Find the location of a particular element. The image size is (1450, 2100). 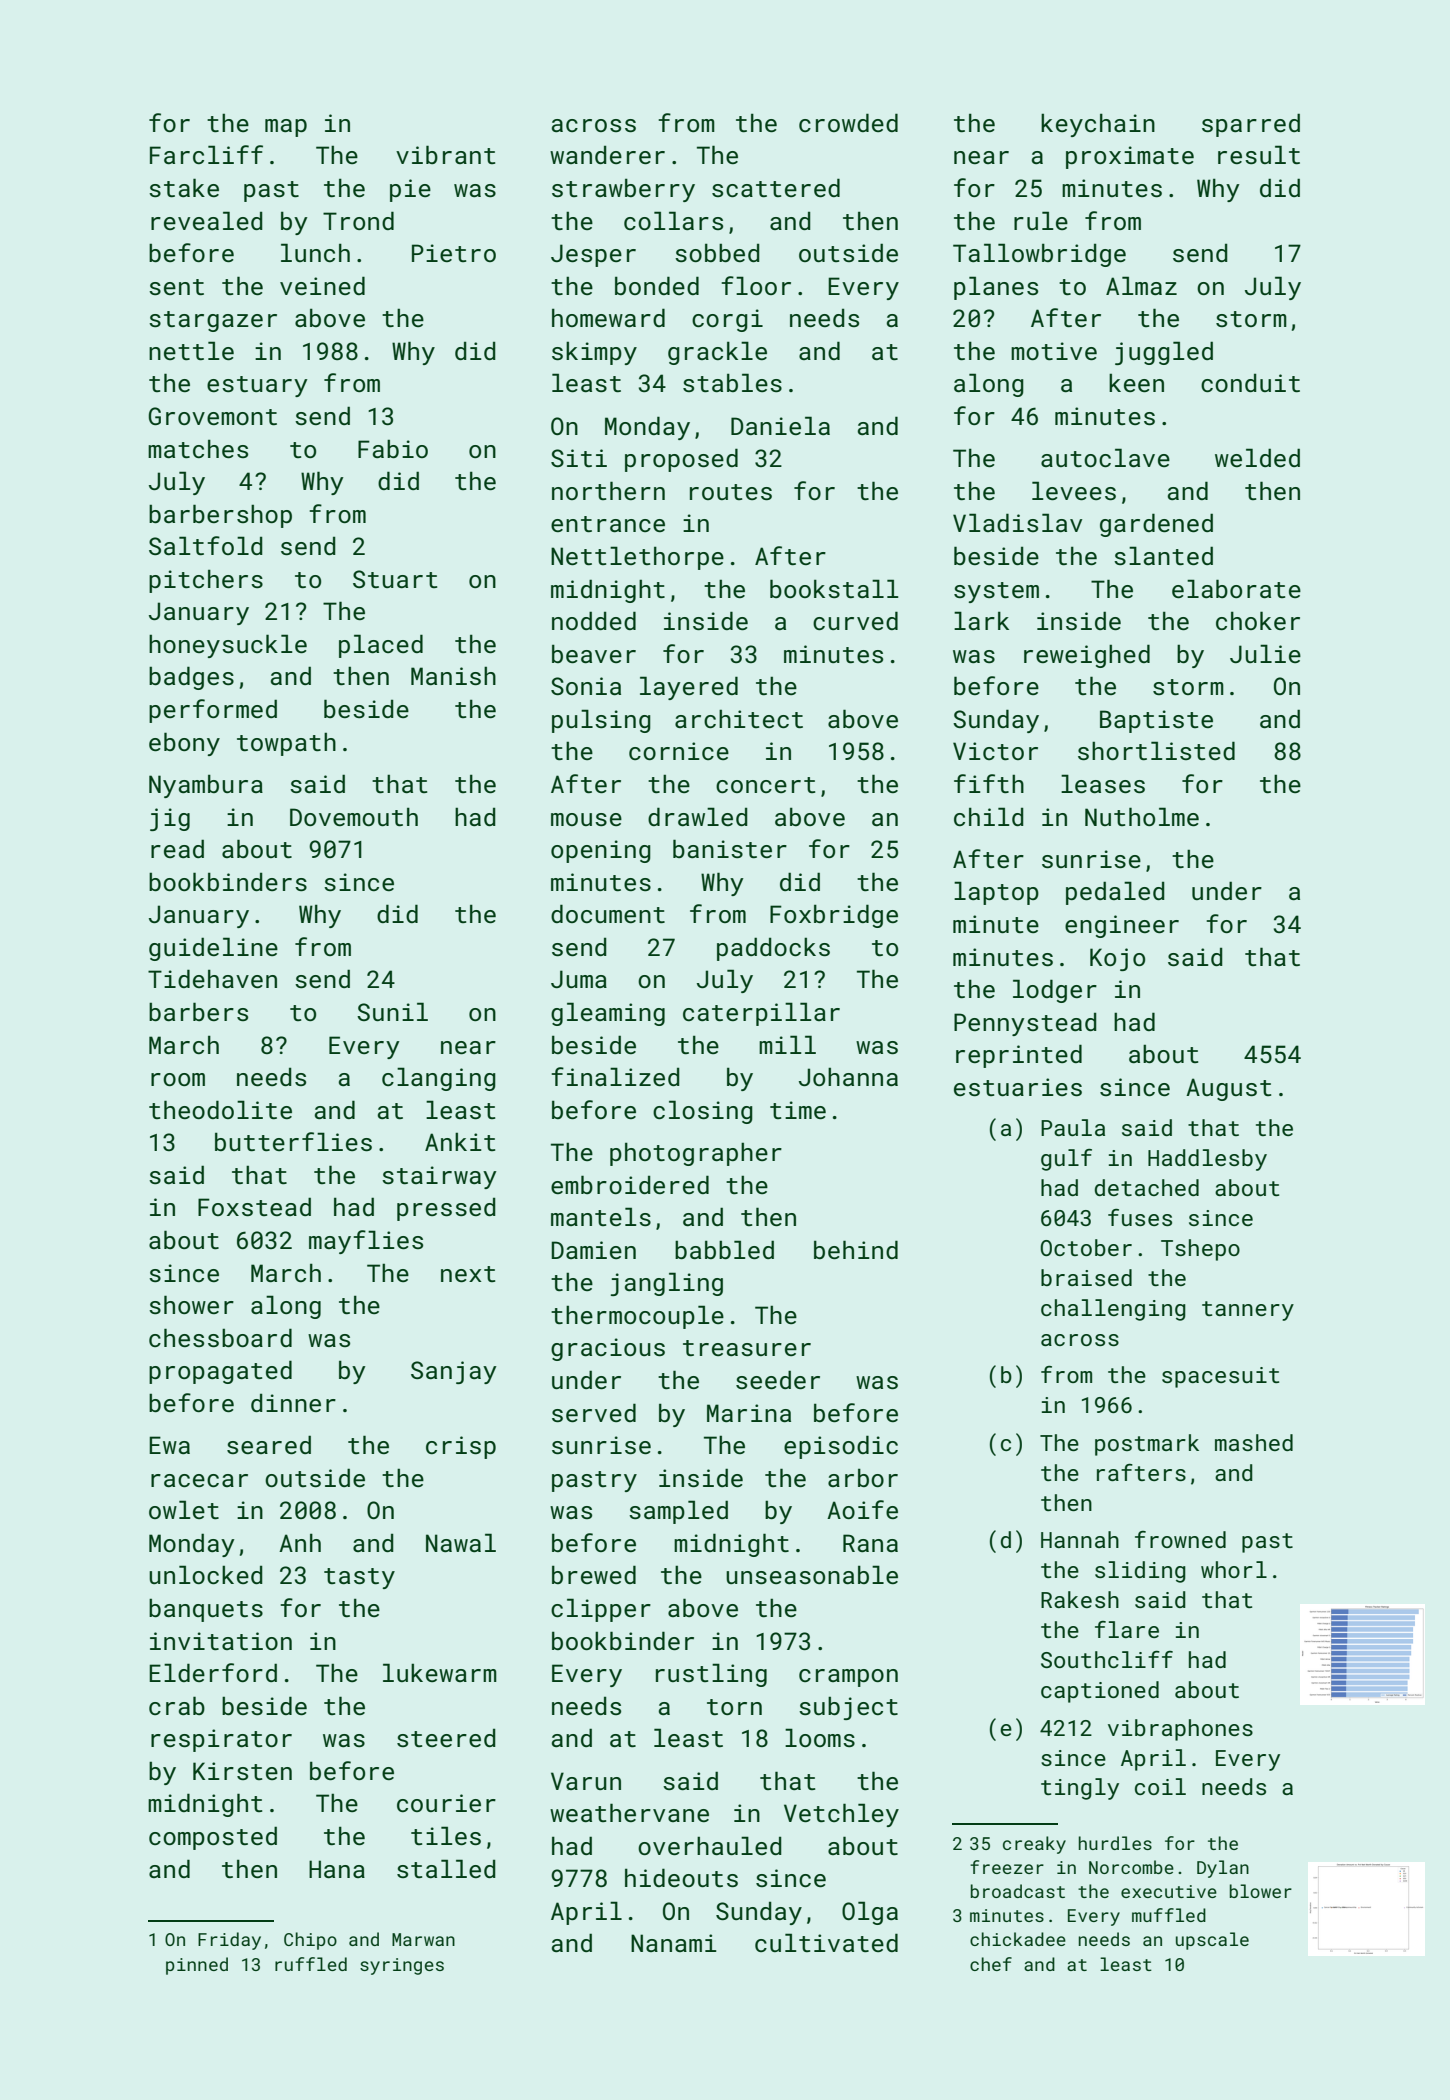

Fabio is located at coordinates (393, 448).
